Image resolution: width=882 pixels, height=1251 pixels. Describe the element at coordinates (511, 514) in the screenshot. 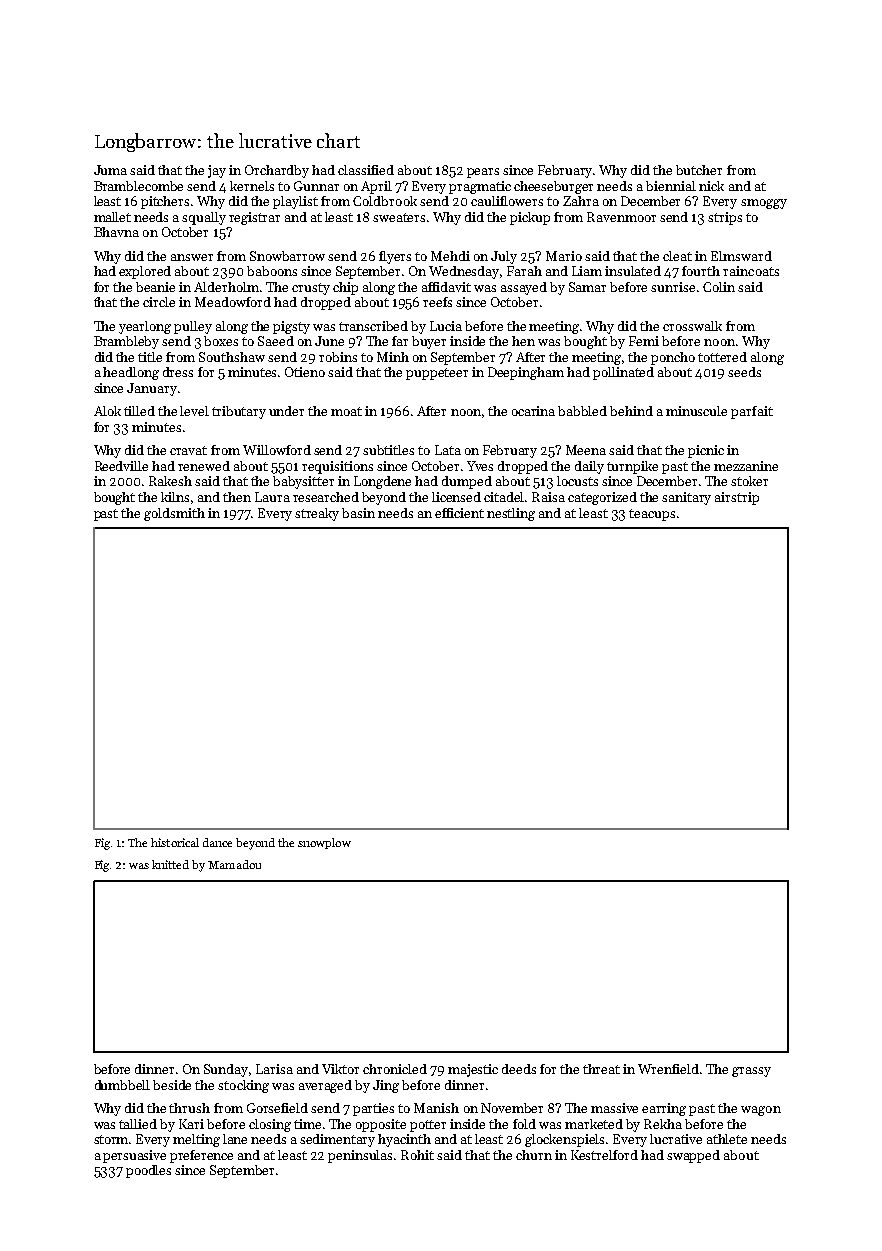

I see `nestling` at that location.
